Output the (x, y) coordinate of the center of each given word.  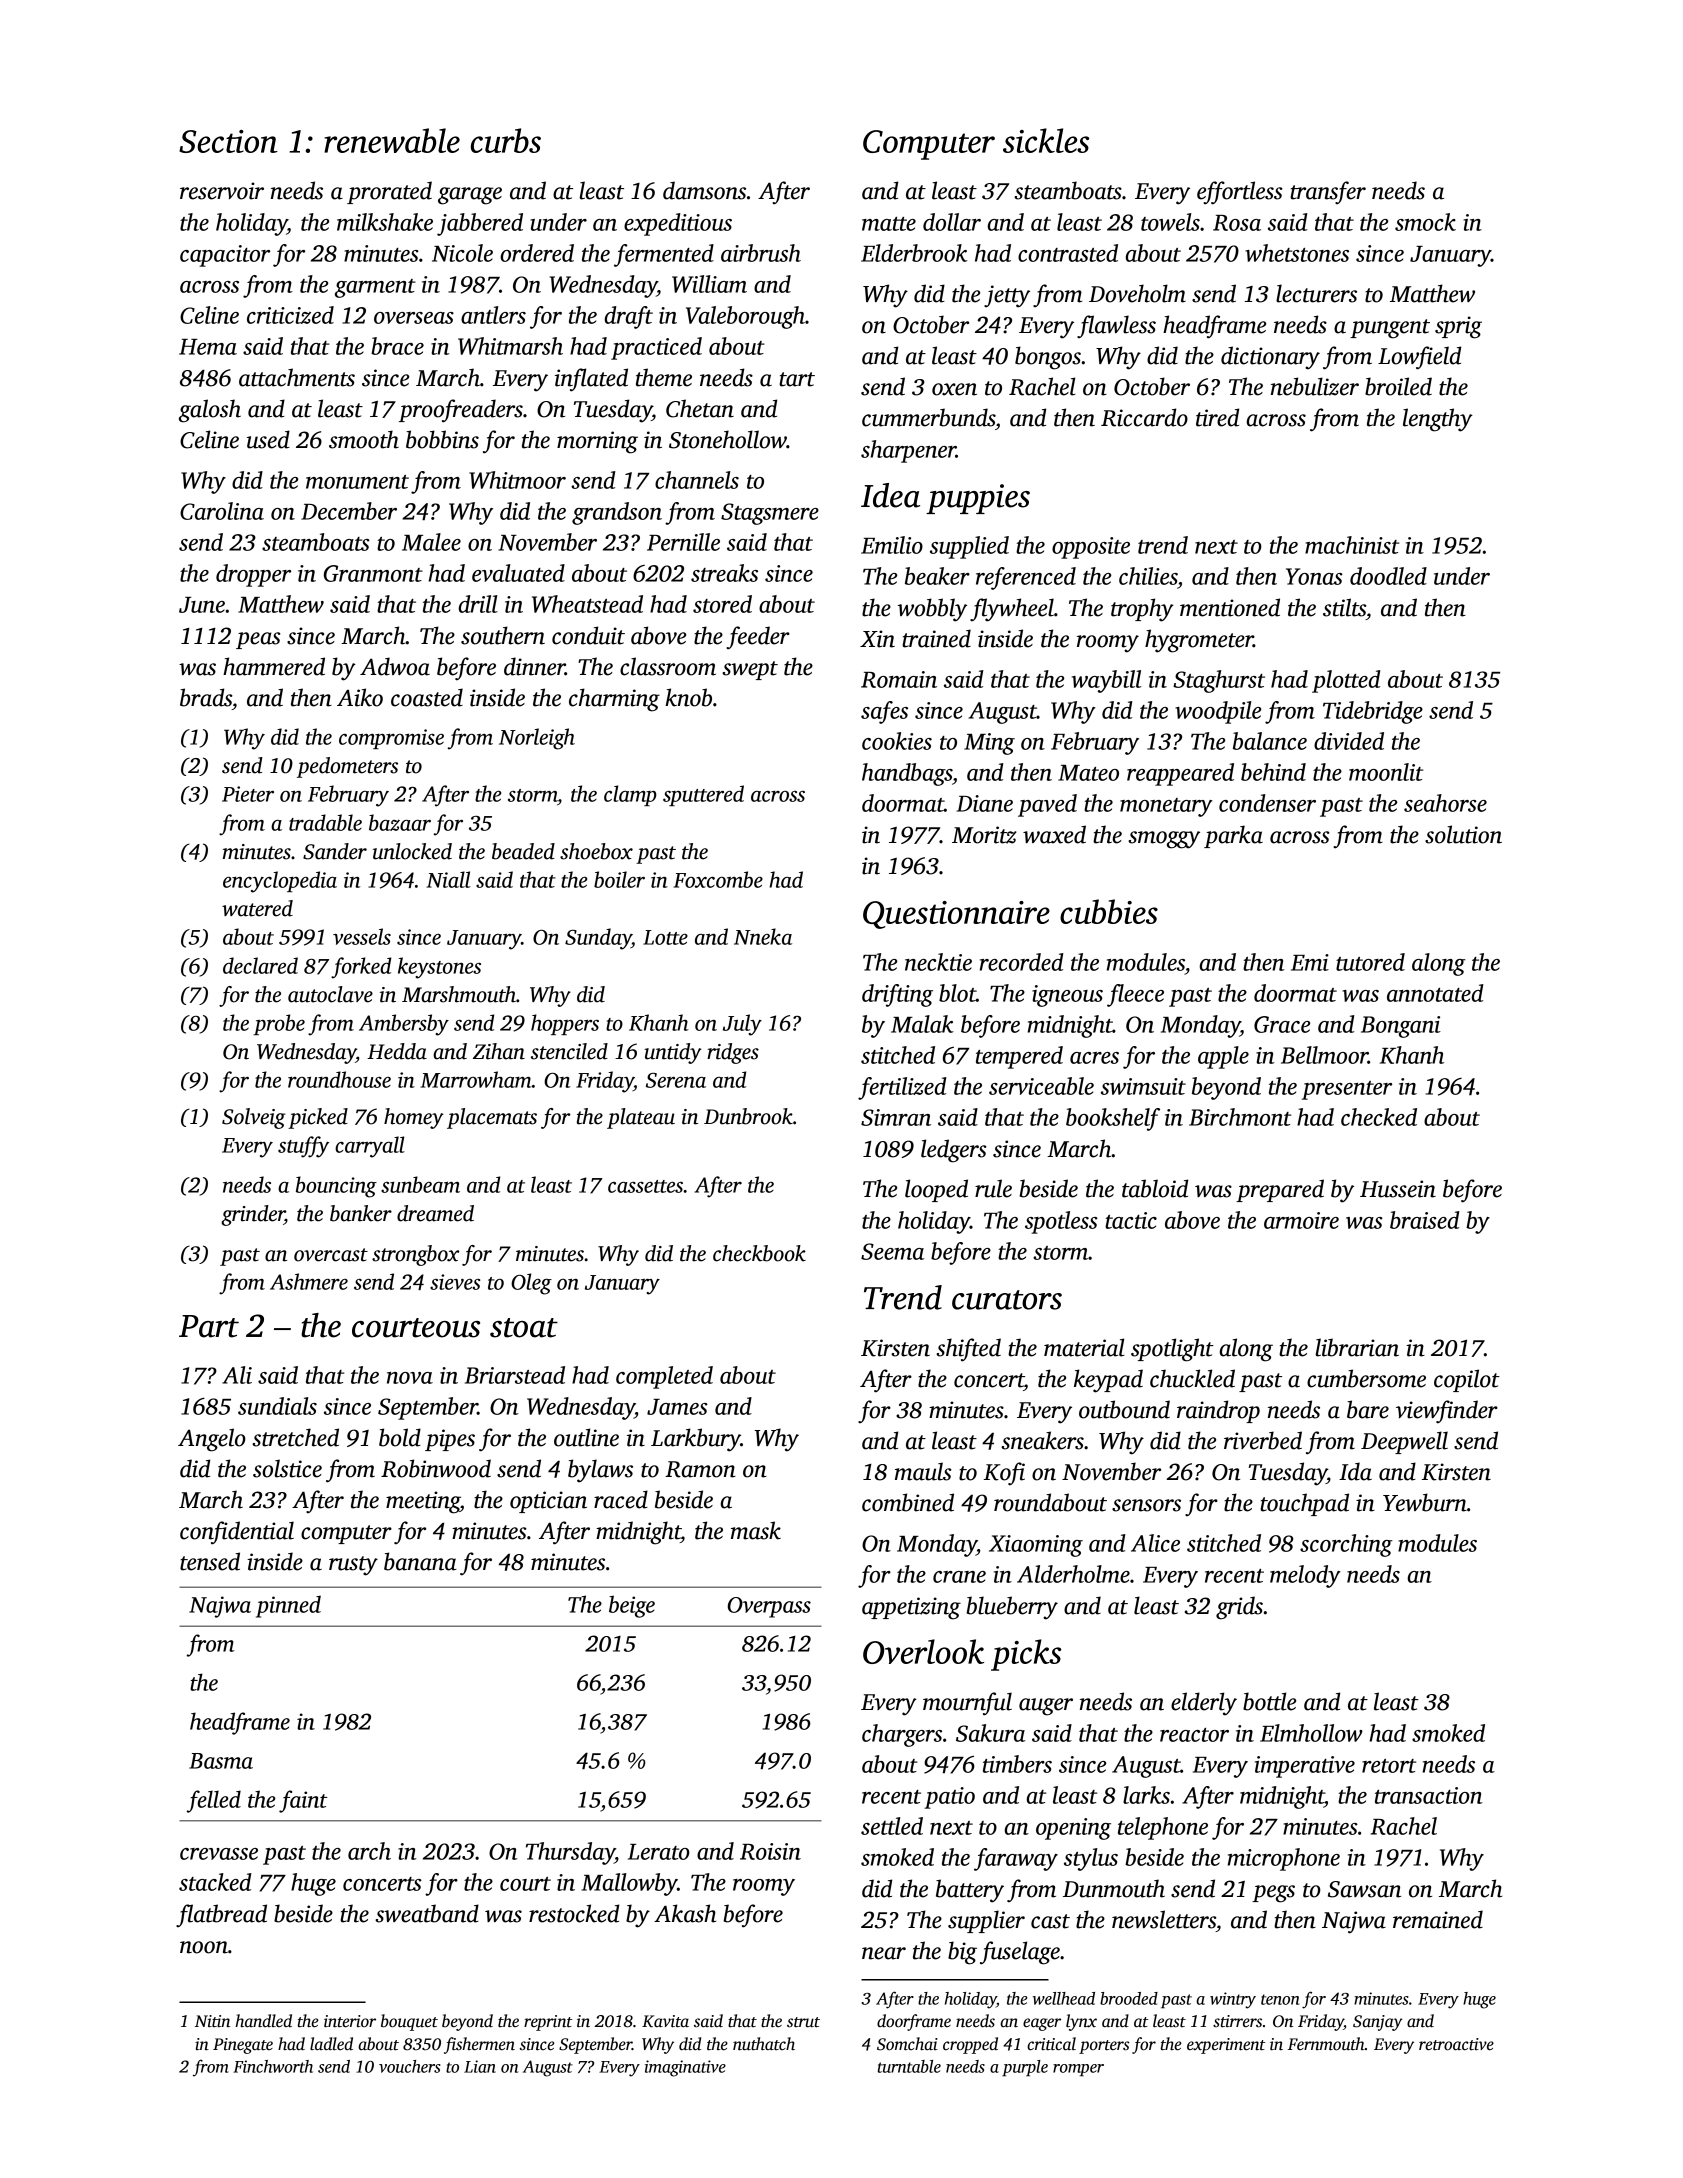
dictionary (1270, 358)
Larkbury (696, 1440)
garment (375, 288)
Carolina (222, 511)
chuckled (1192, 1378)
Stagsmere (770, 514)
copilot (1467, 1380)
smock (1425, 222)
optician (548, 1502)
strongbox (415, 1255)
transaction (1428, 1795)
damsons (704, 190)
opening (1073, 1829)
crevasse (219, 1854)
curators (1007, 1300)
